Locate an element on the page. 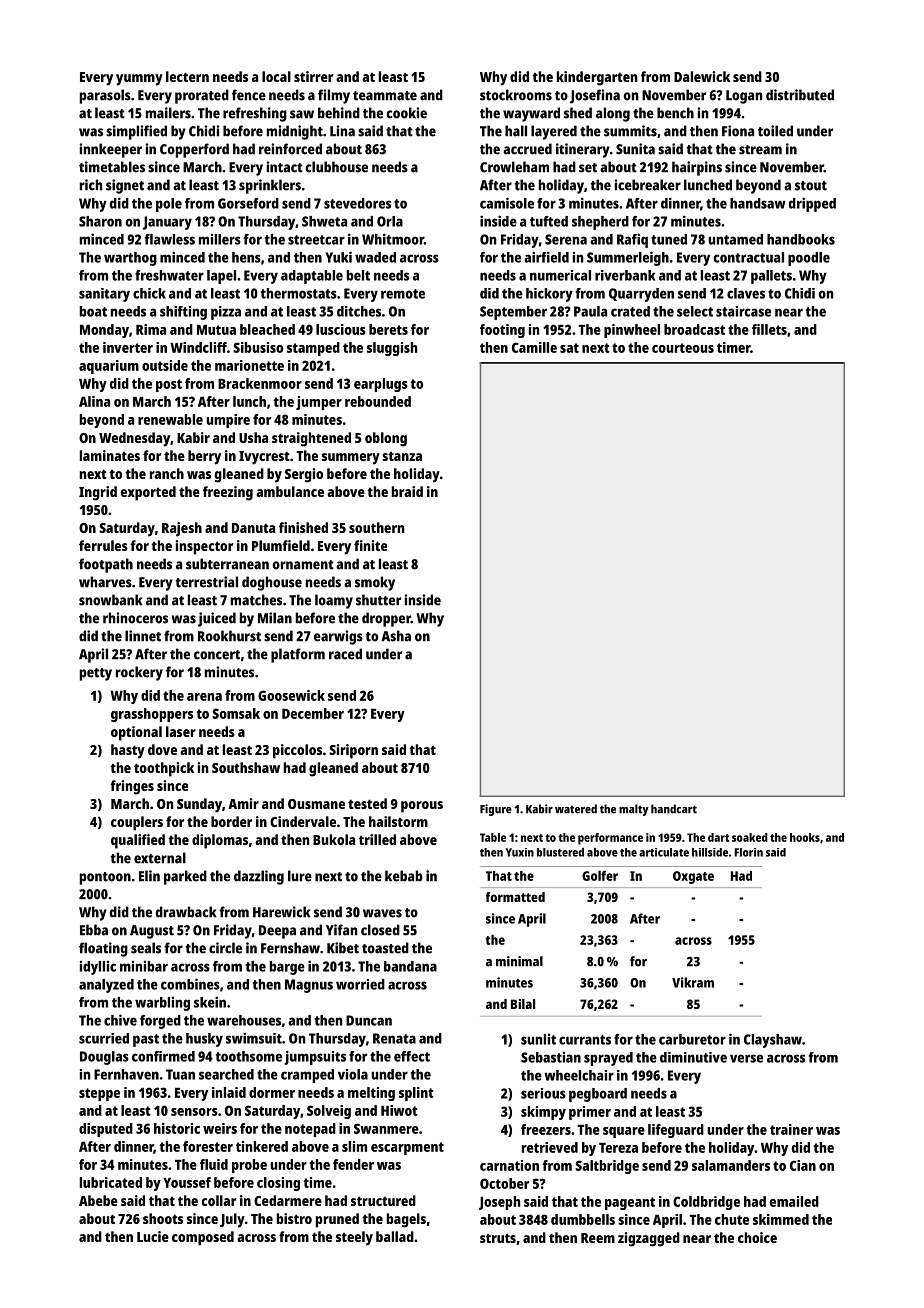  Asha is located at coordinates (396, 636).
